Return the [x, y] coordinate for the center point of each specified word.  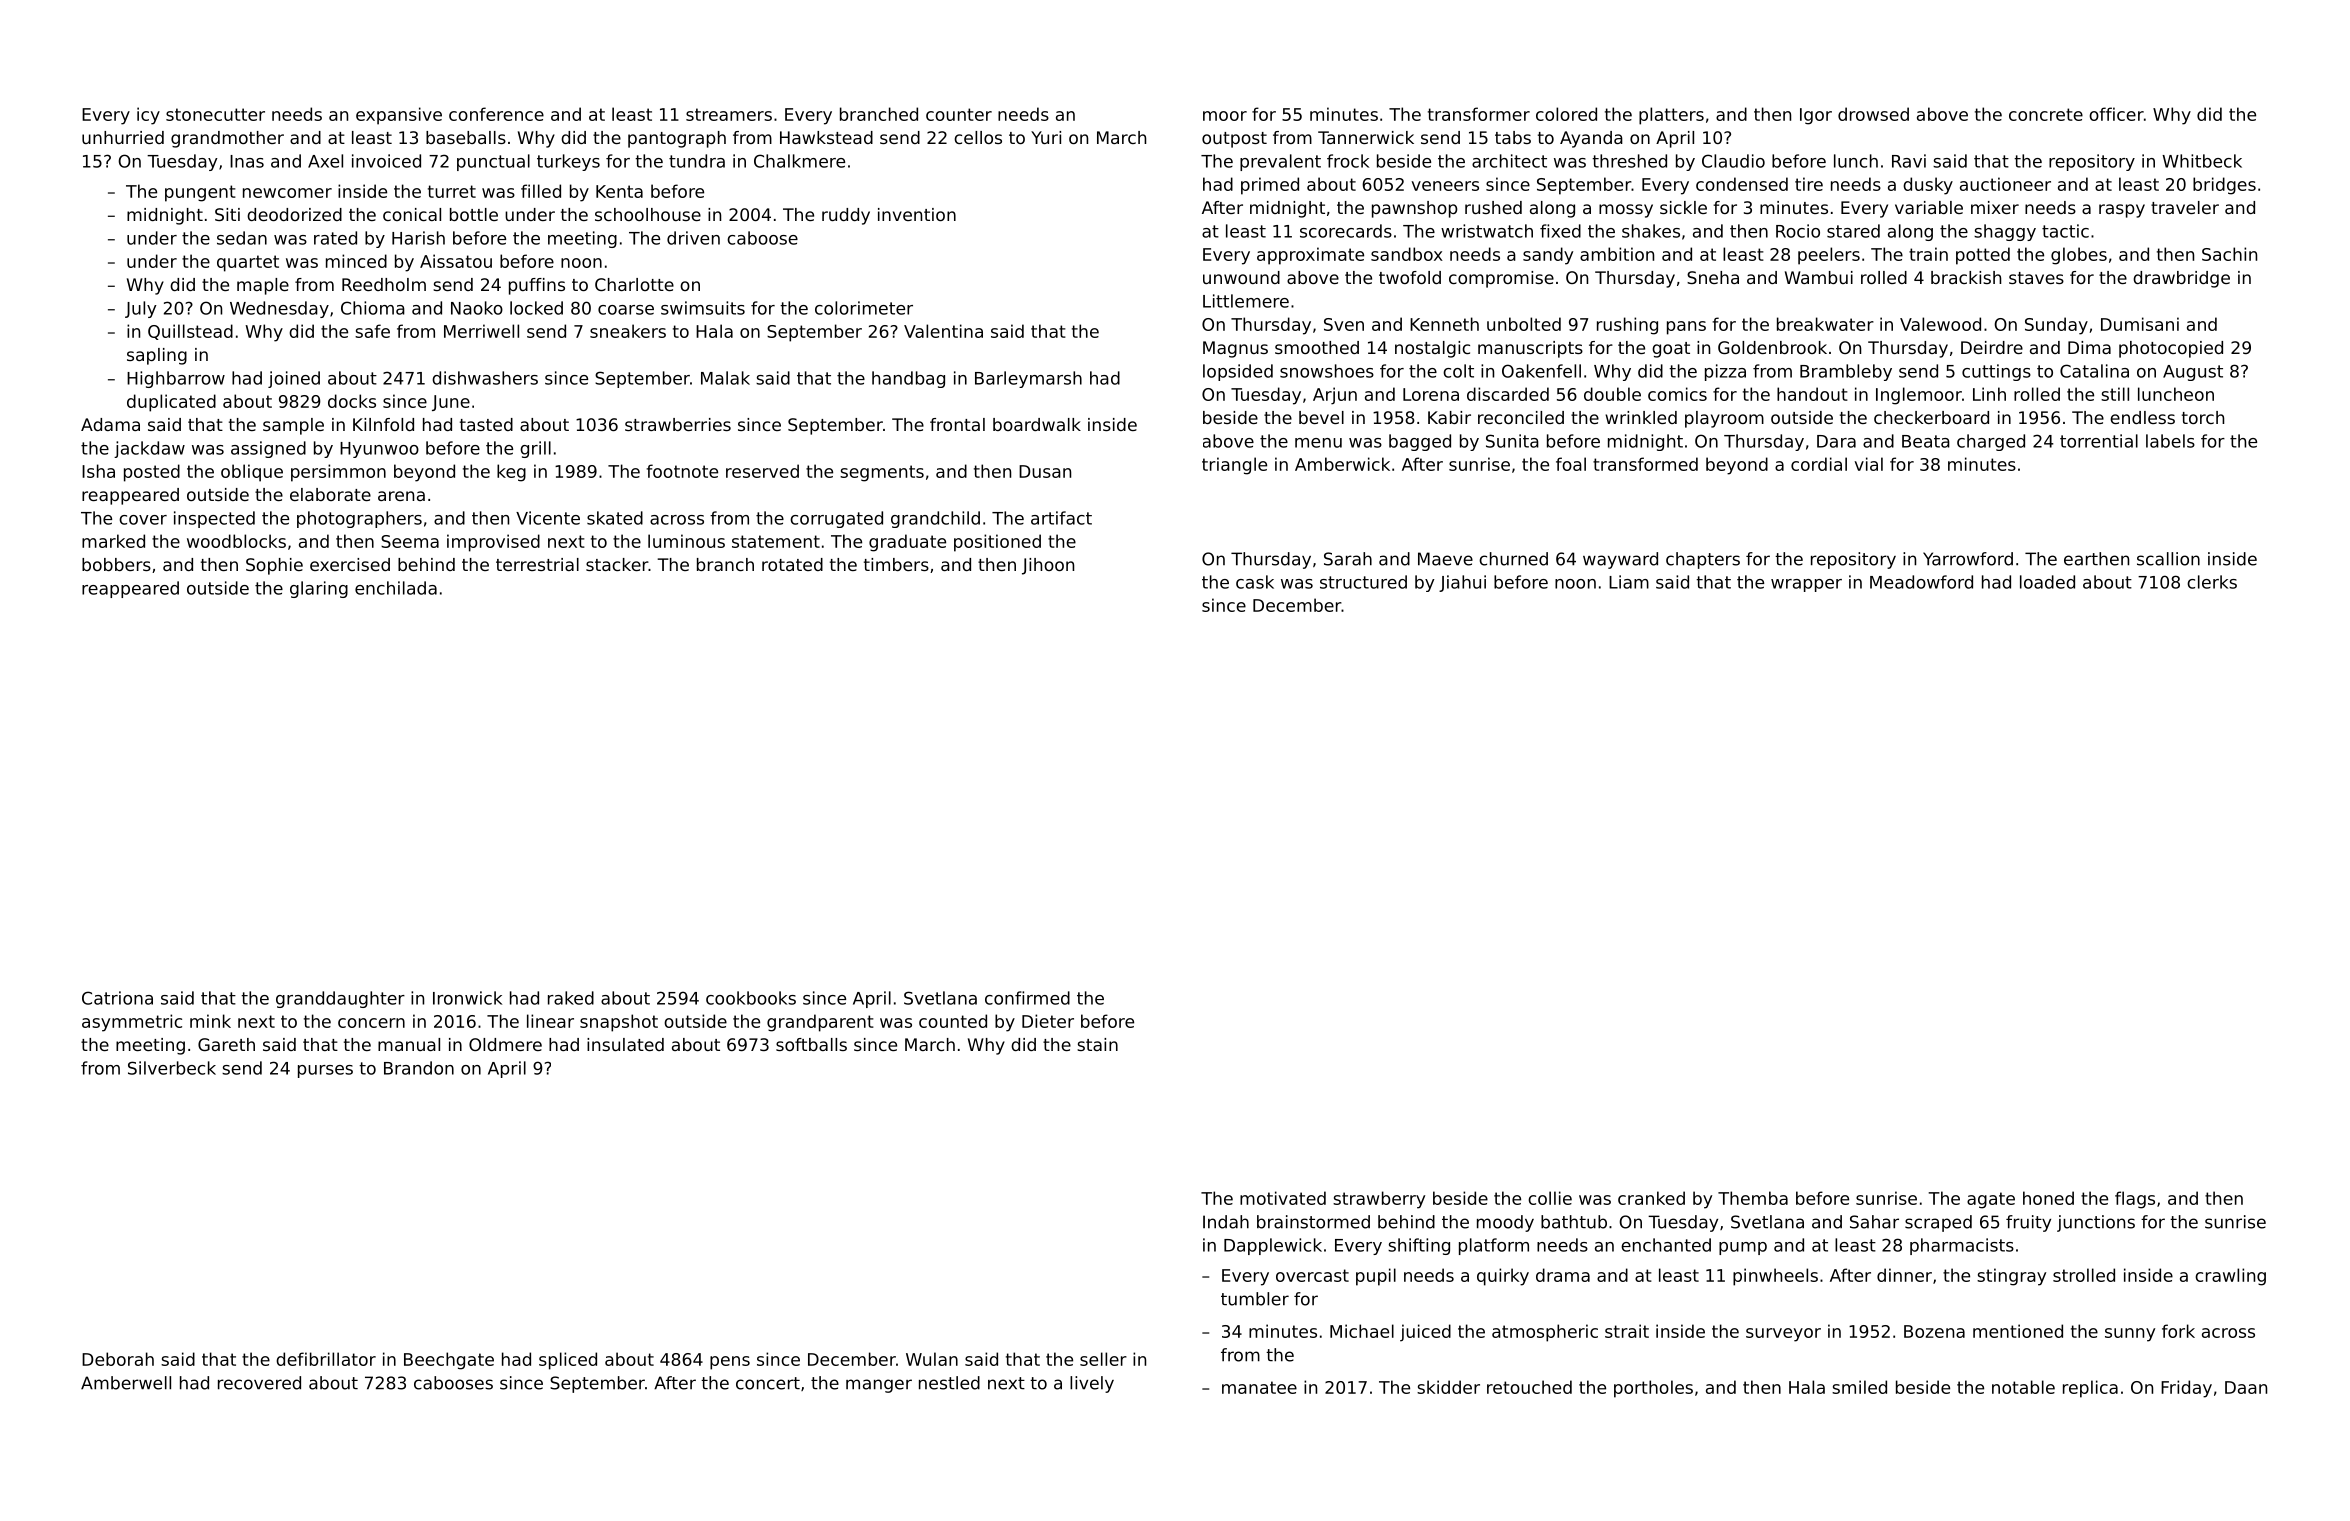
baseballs [466, 137]
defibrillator [326, 1359]
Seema [410, 541]
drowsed [1873, 114]
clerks [2212, 582]
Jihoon [1048, 566]
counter [959, 114]
